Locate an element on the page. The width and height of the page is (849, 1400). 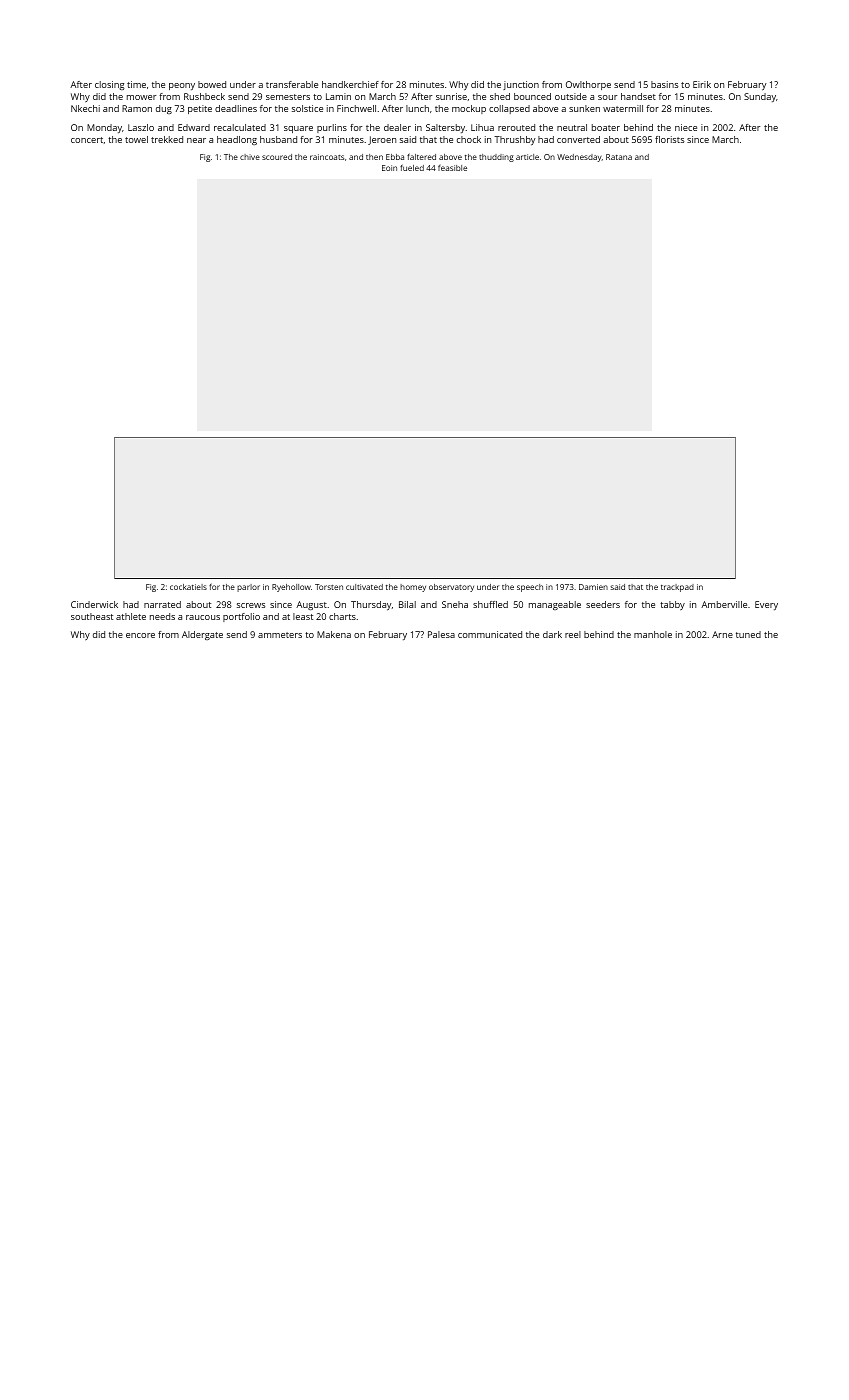
feasible is located at coordinates (452, 168).
